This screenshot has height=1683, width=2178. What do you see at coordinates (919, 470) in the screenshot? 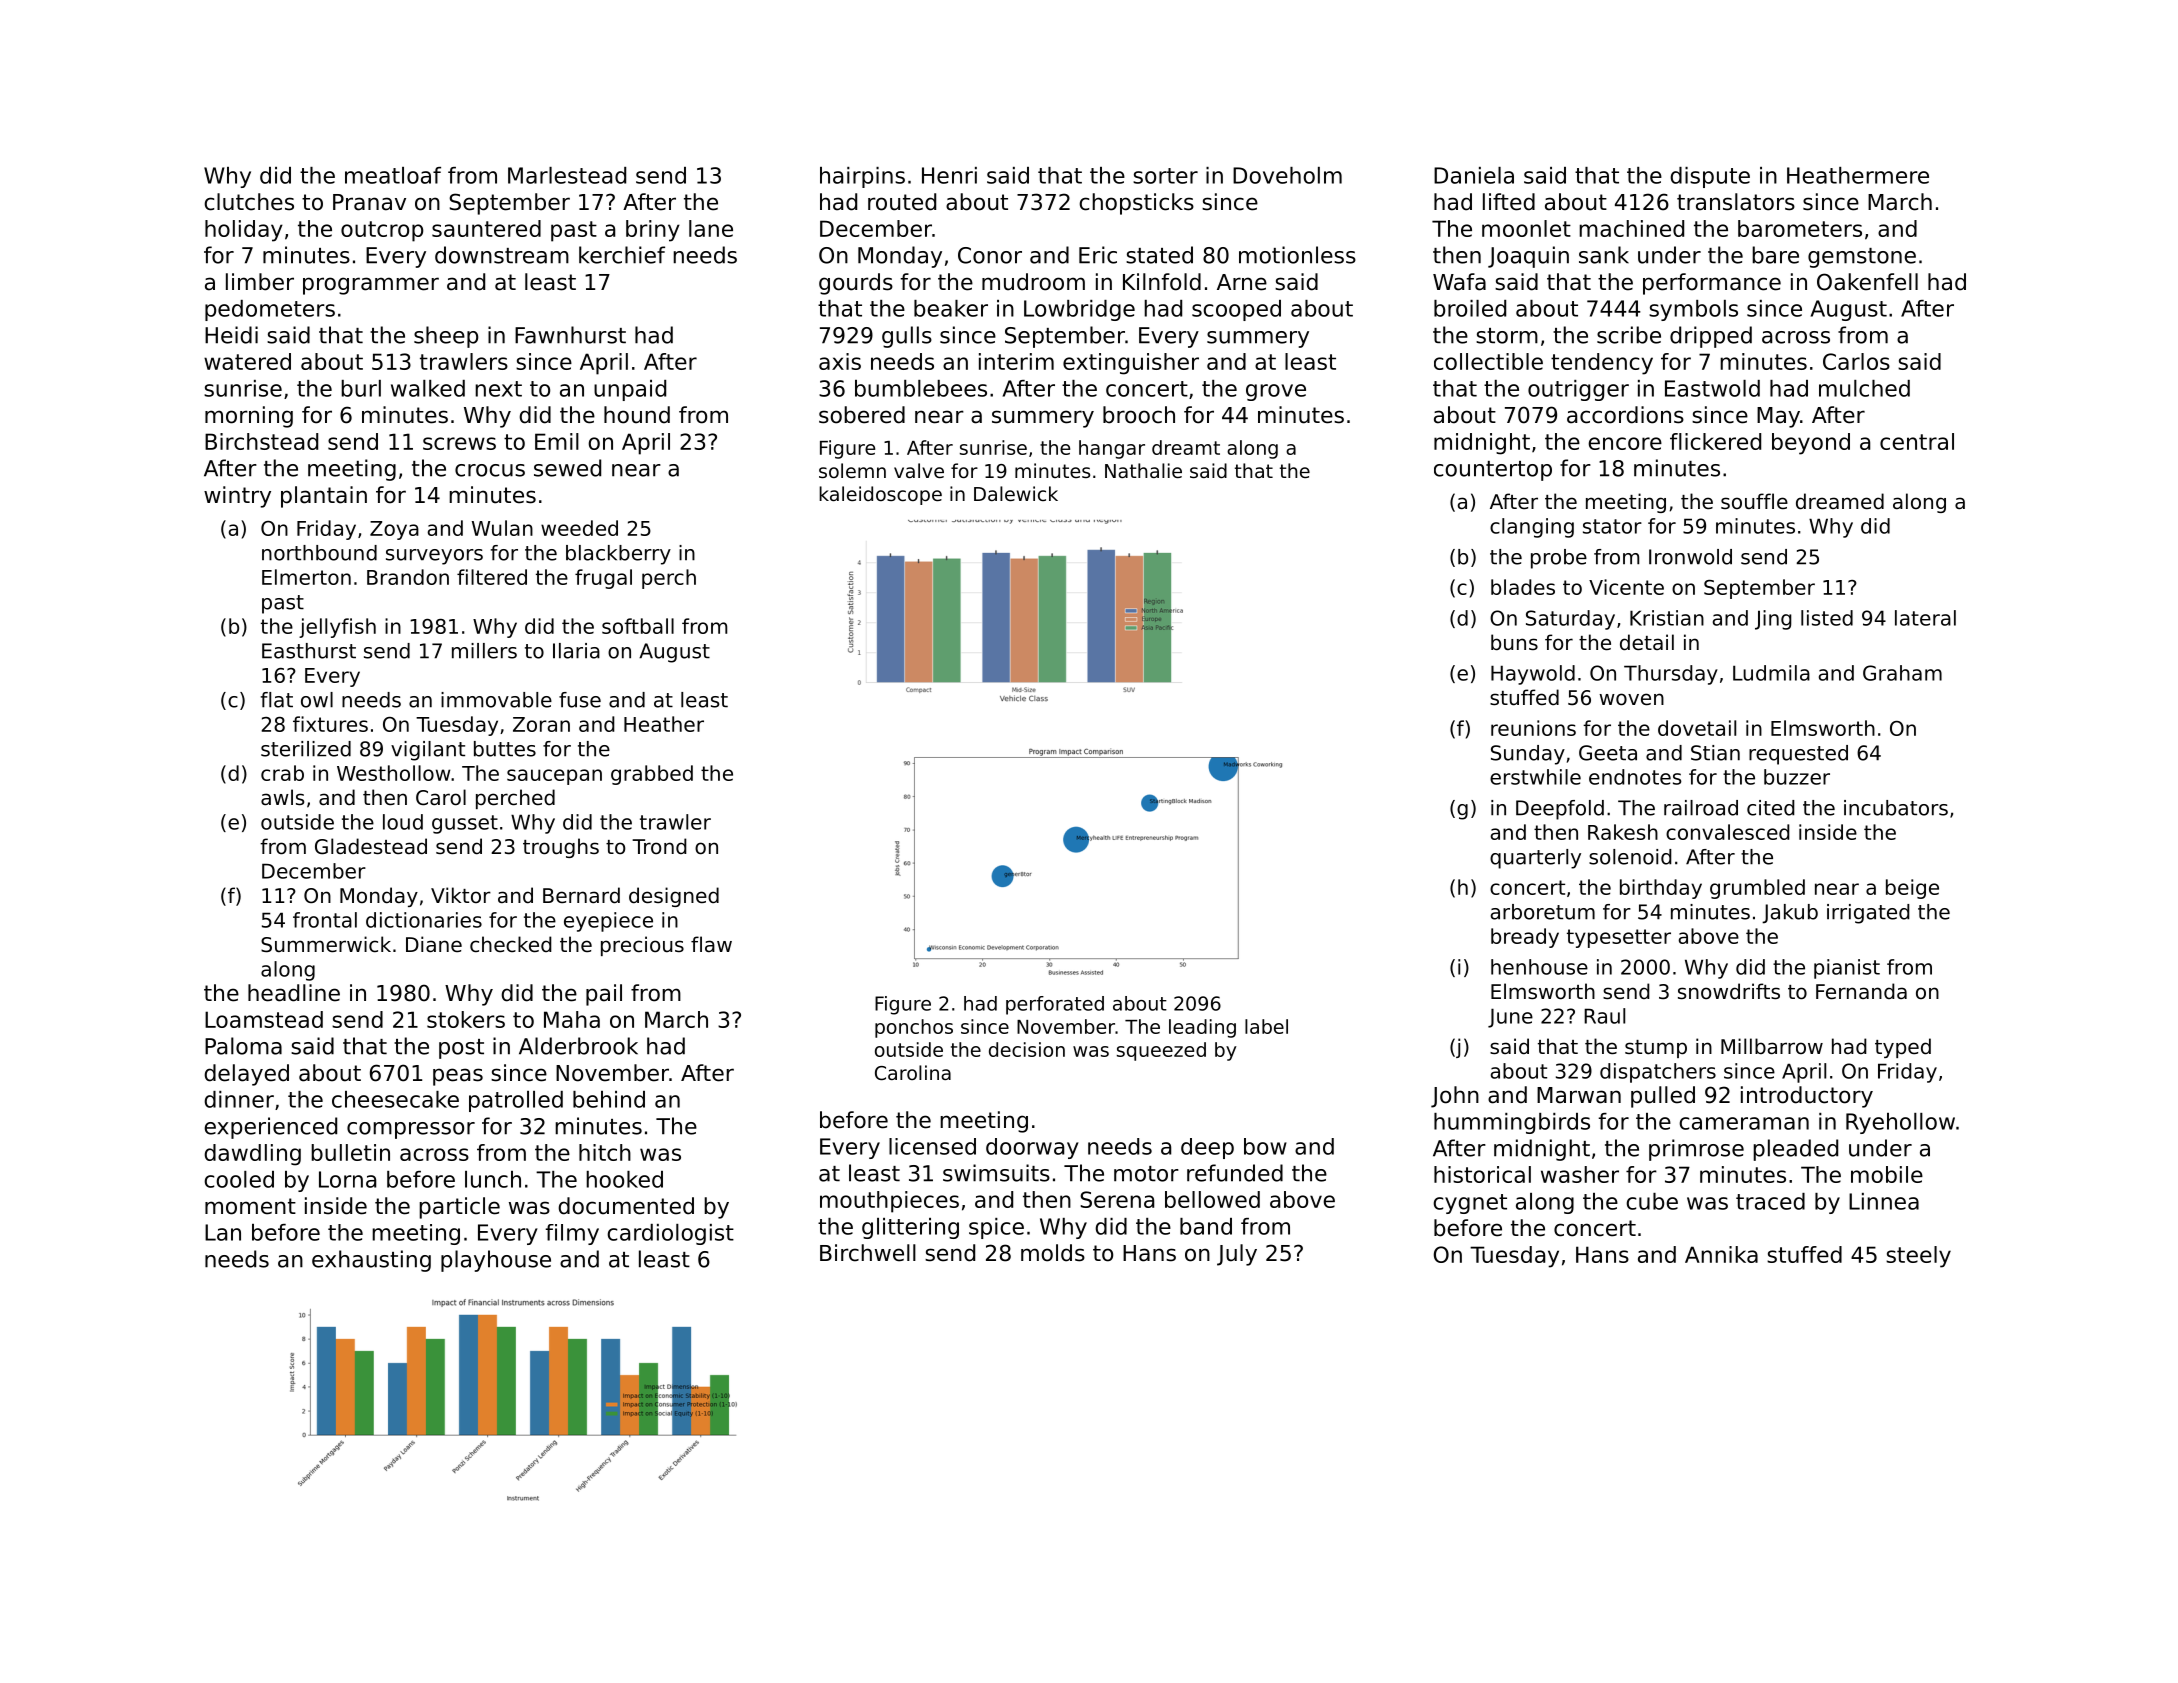
I see `valve` at bounding box center [919, 470].
